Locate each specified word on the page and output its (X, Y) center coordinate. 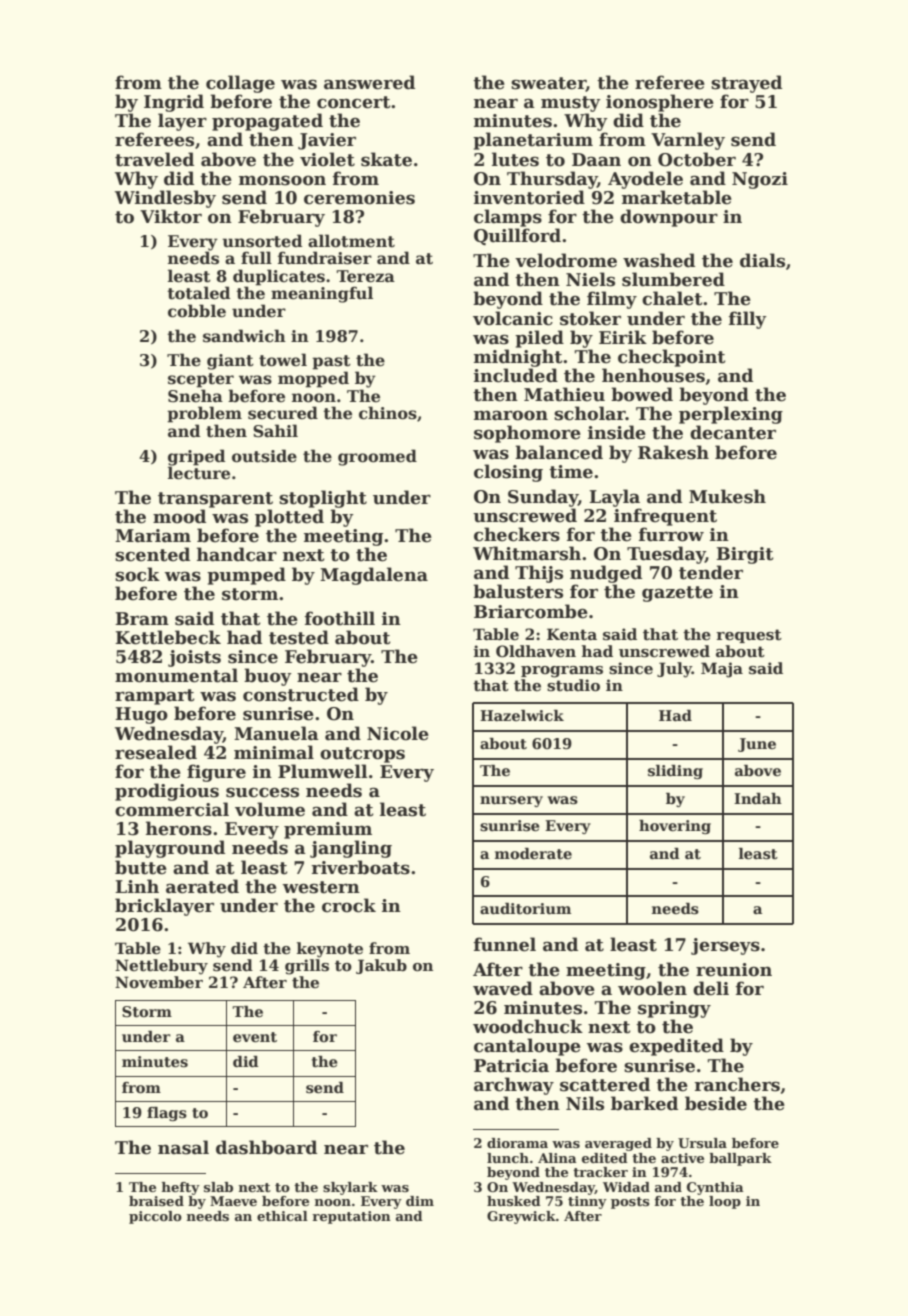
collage (240, 84)
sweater (548, 84)
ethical (282, 1216)
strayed (746, 84)
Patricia (511, 1066)
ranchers (737, 1084)
